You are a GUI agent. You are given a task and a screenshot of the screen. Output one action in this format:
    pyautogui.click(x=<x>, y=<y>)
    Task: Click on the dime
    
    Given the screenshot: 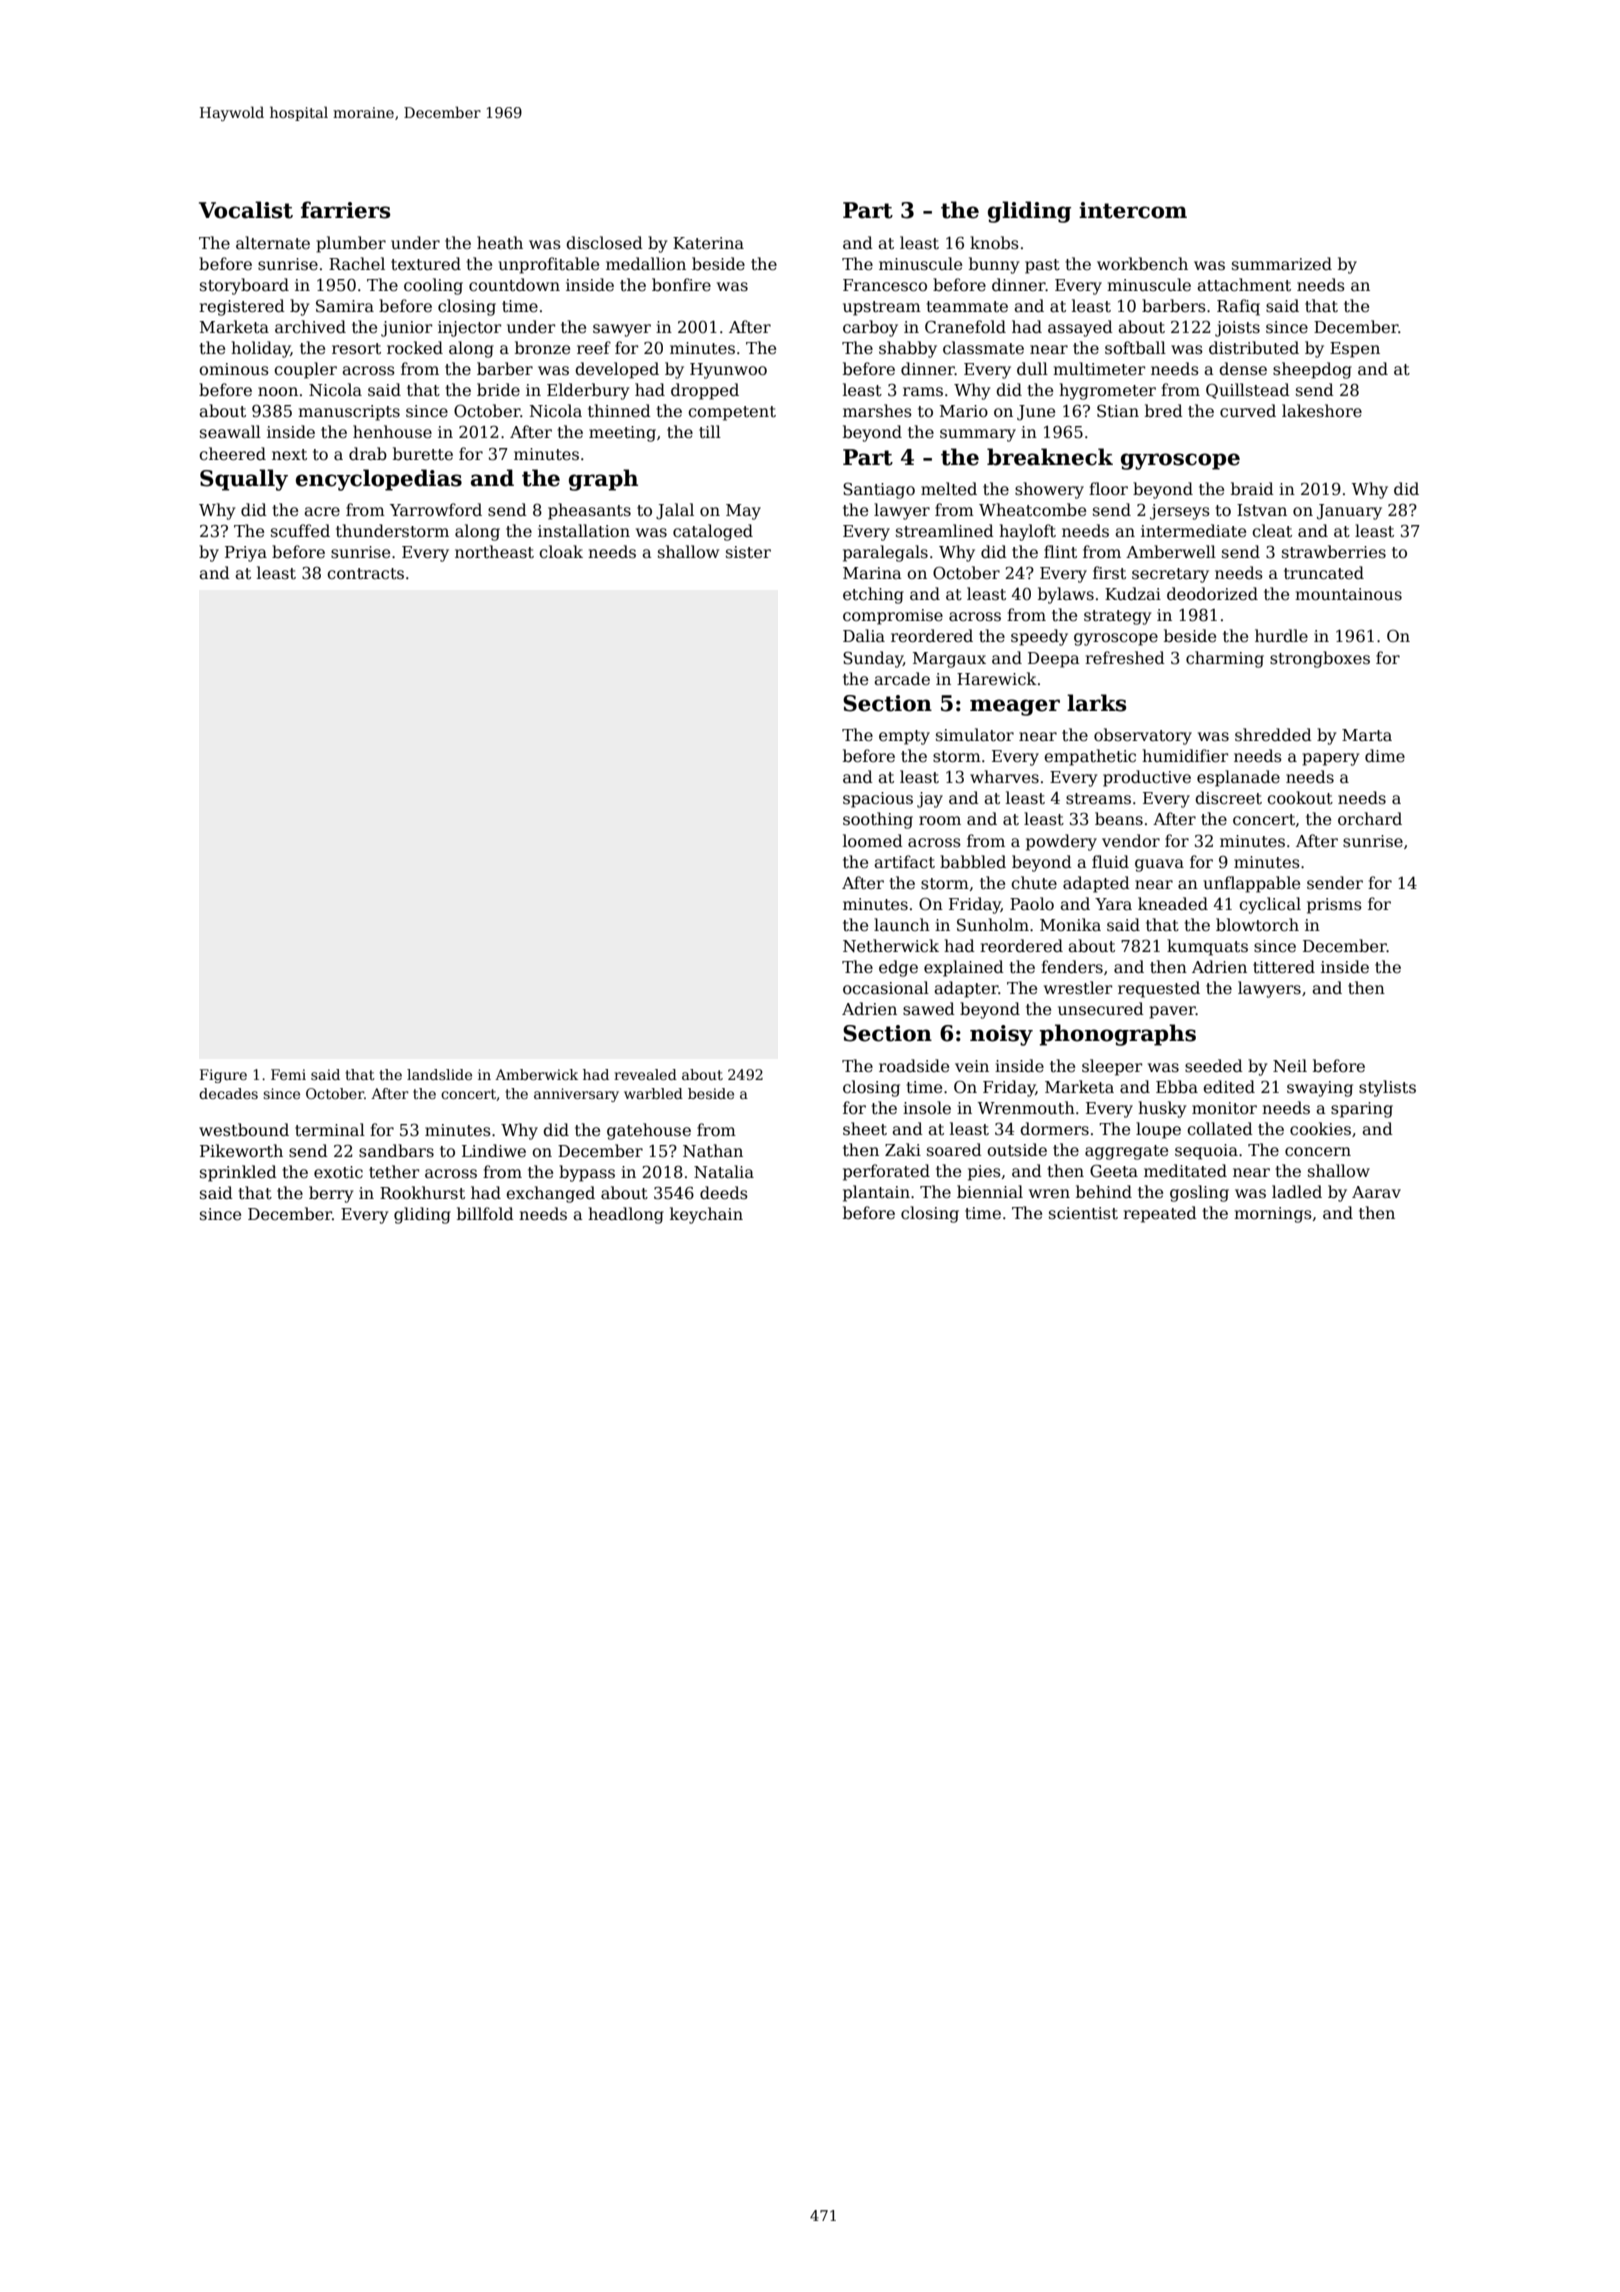 What is the action you would take?
    pyautogui.click(x=1385, y=756)
